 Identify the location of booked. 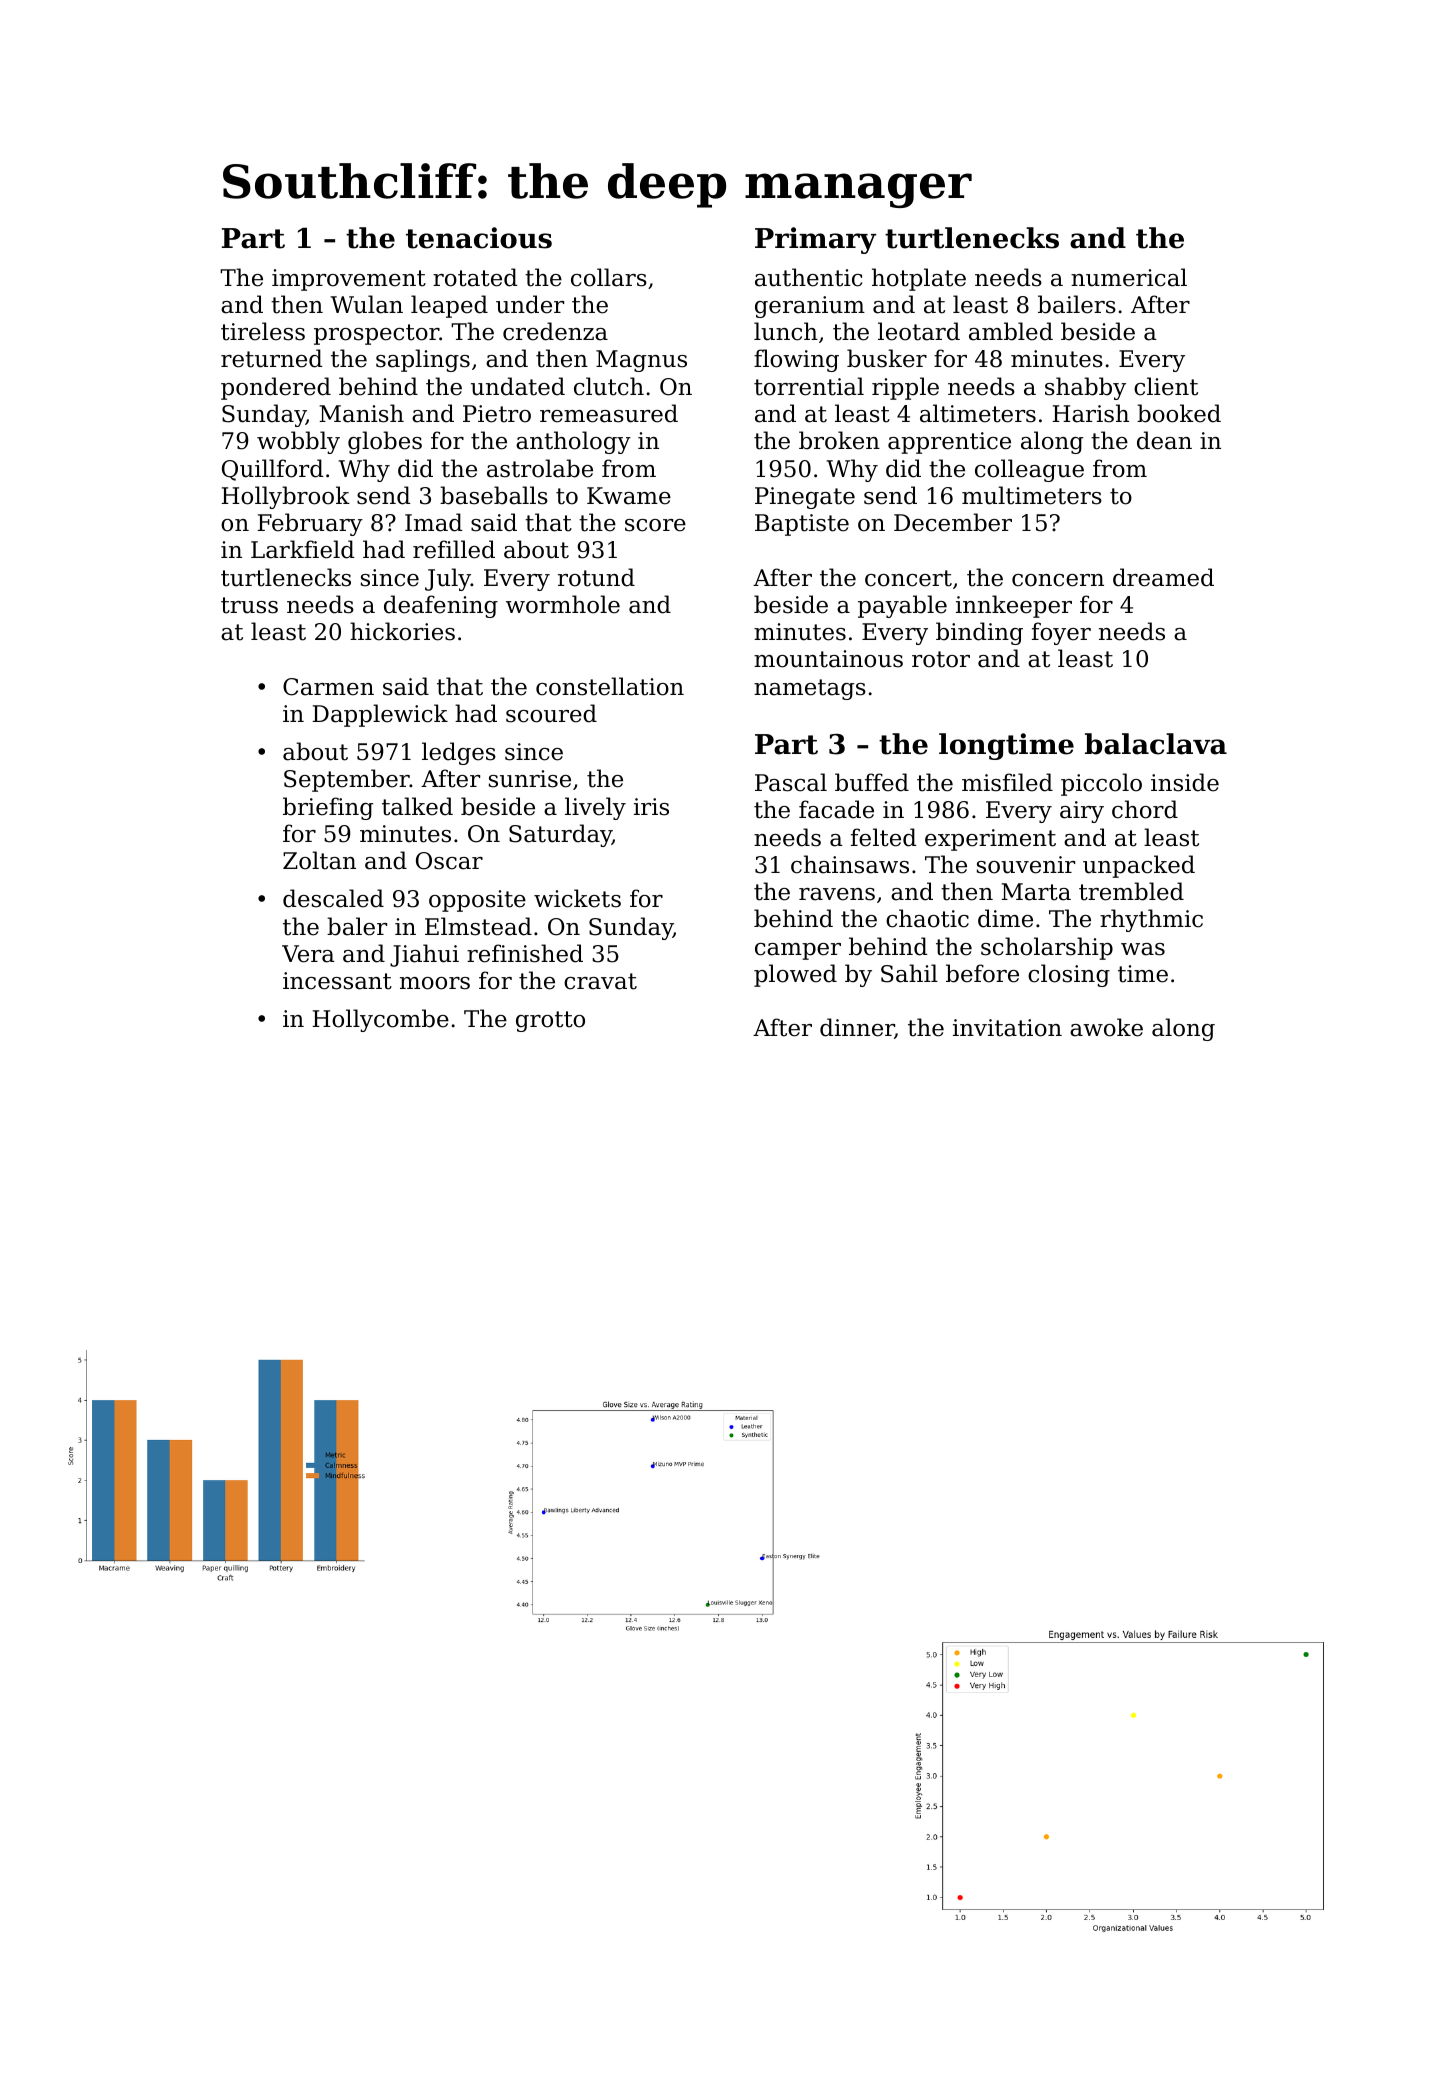
(1179, 413).
